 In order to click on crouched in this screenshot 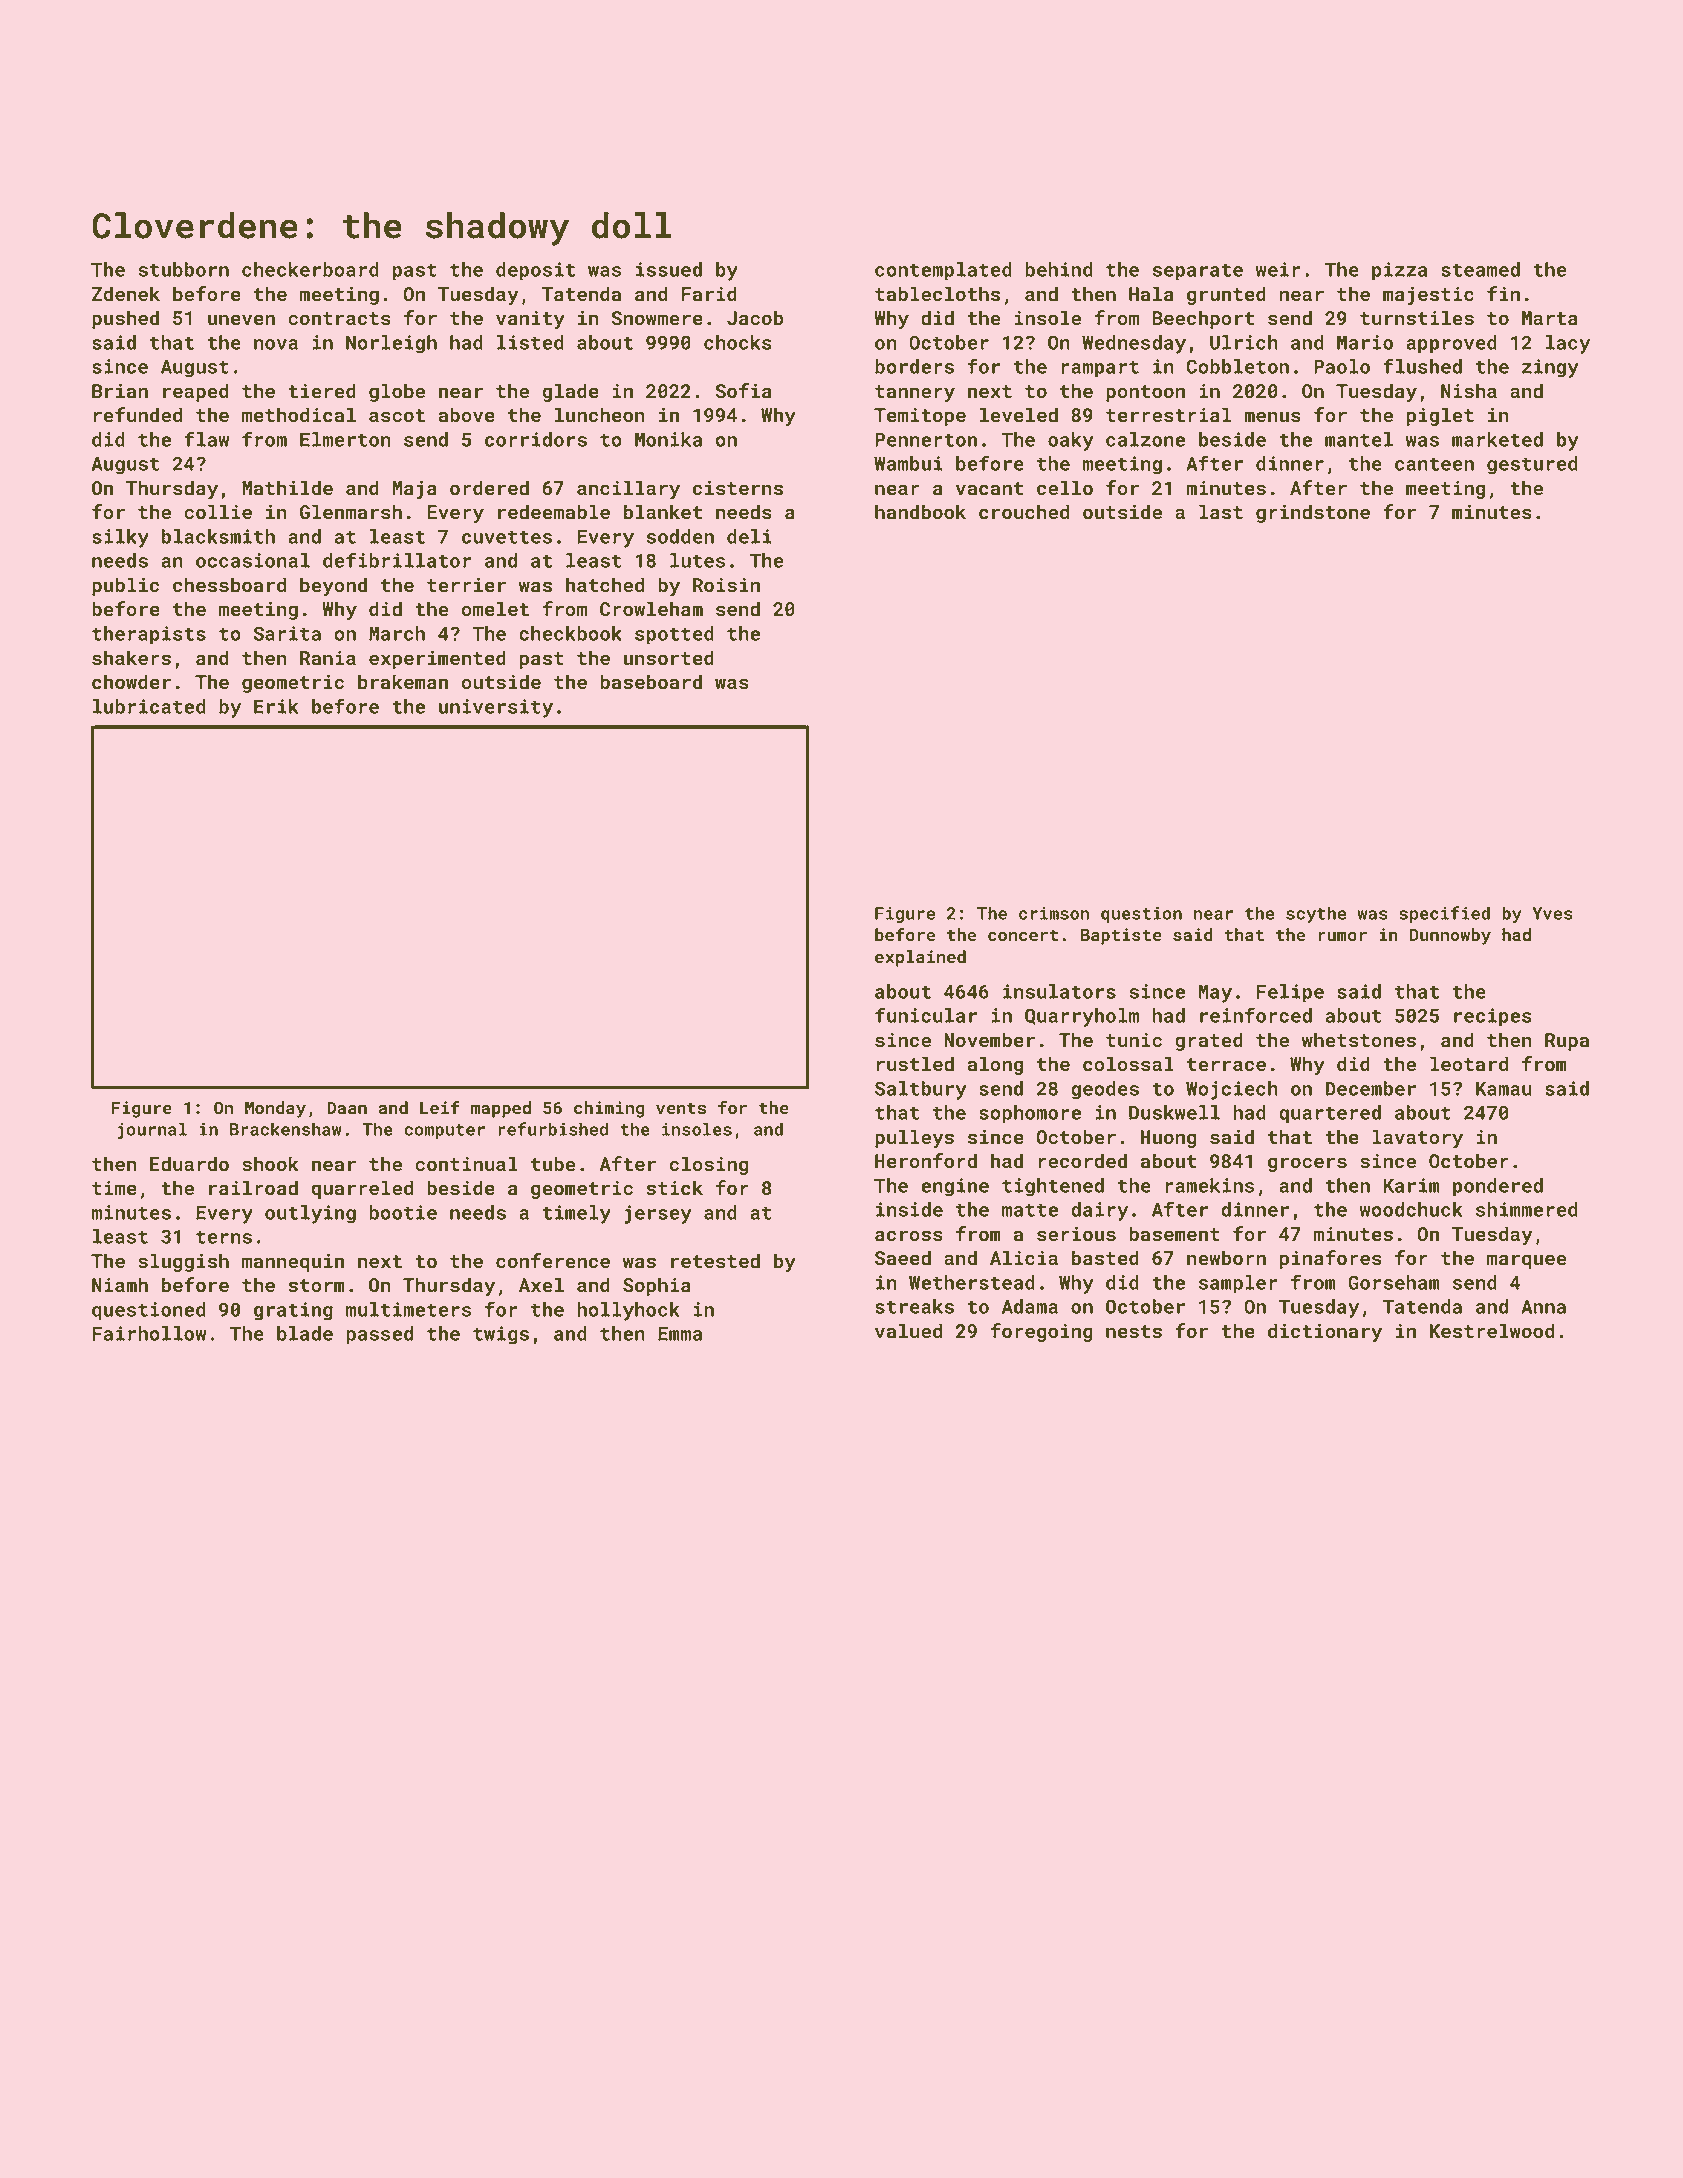, I will do `click(1024, 511)`.
